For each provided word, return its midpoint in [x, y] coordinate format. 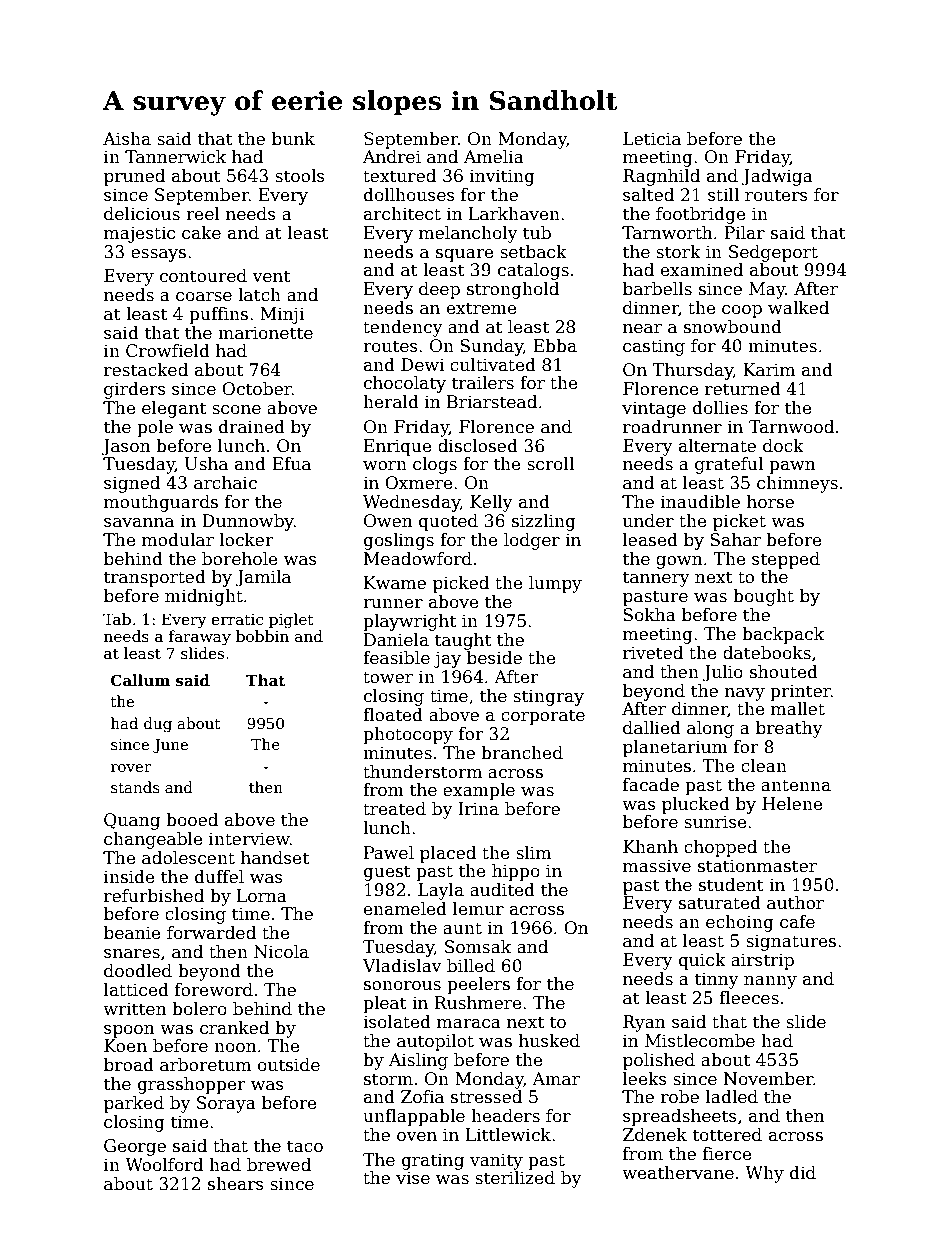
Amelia [494, 157]
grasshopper [192, 1085]
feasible [396, 658]
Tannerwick [175, 157]
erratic [237, 619]
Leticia [652, 139]
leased [650, 540]
